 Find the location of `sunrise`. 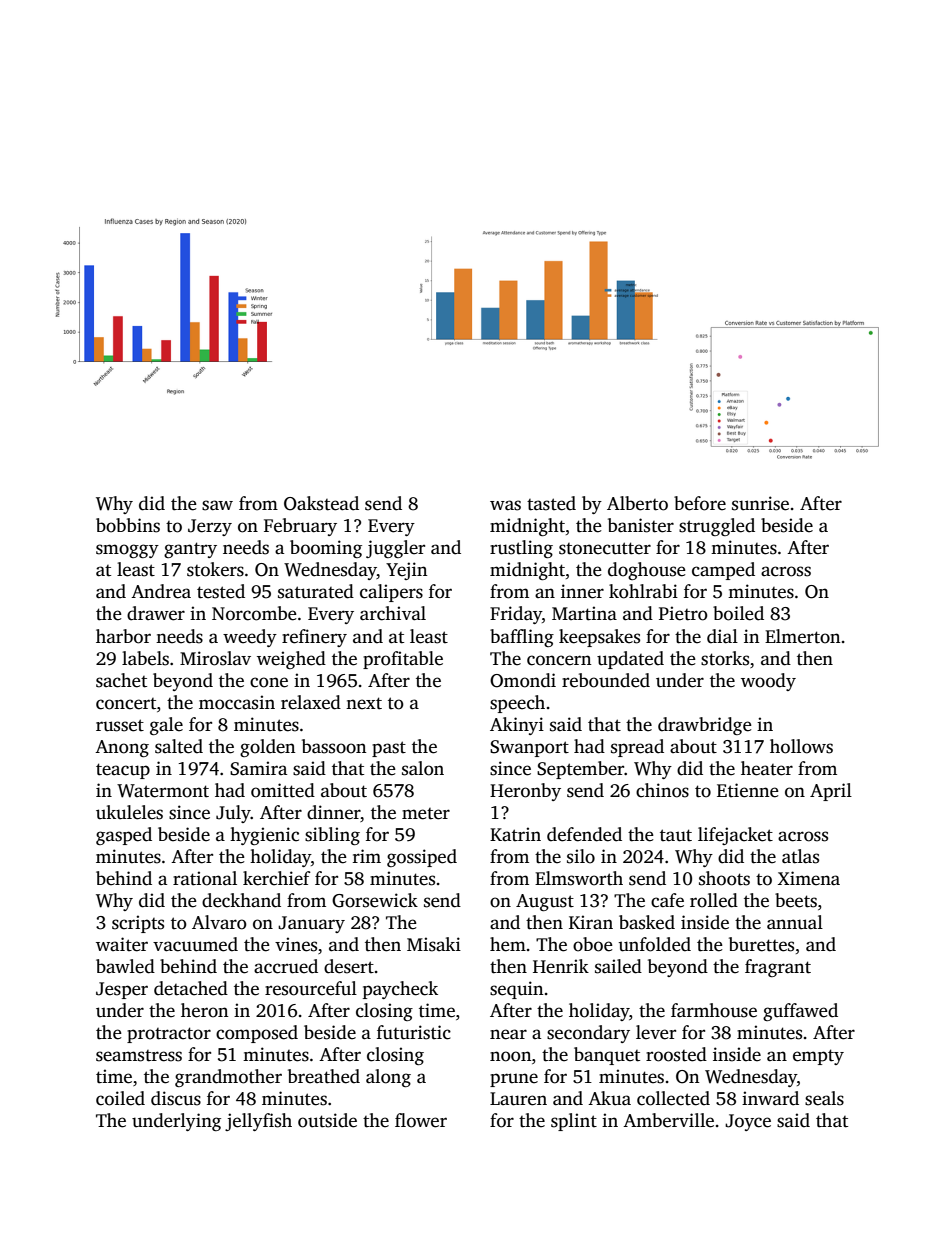

sunrise is located at coordinates (760, 503).
